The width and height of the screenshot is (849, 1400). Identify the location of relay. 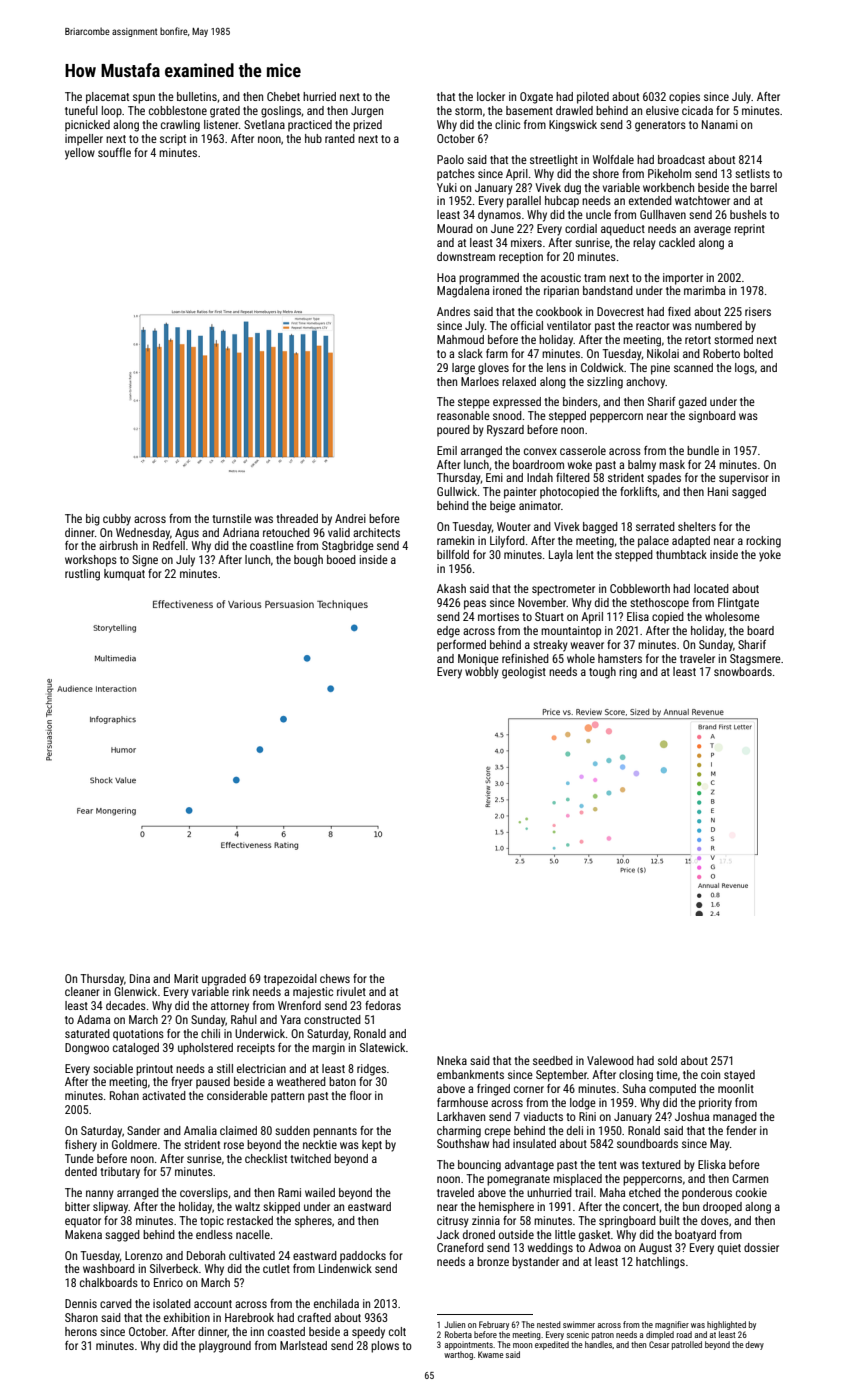
(644, 244).
